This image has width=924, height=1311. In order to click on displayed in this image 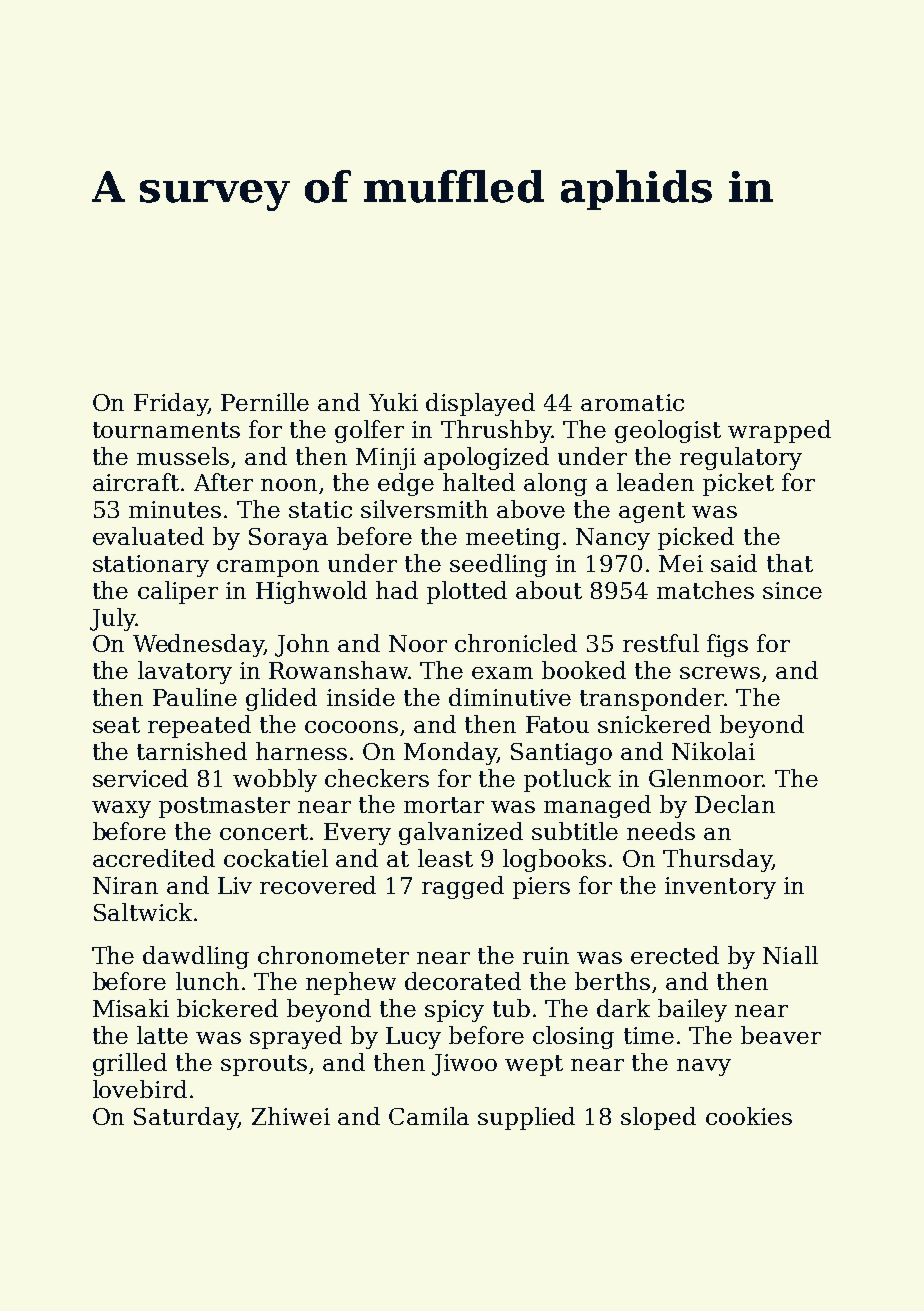, I will do `click(480, 404)`.
